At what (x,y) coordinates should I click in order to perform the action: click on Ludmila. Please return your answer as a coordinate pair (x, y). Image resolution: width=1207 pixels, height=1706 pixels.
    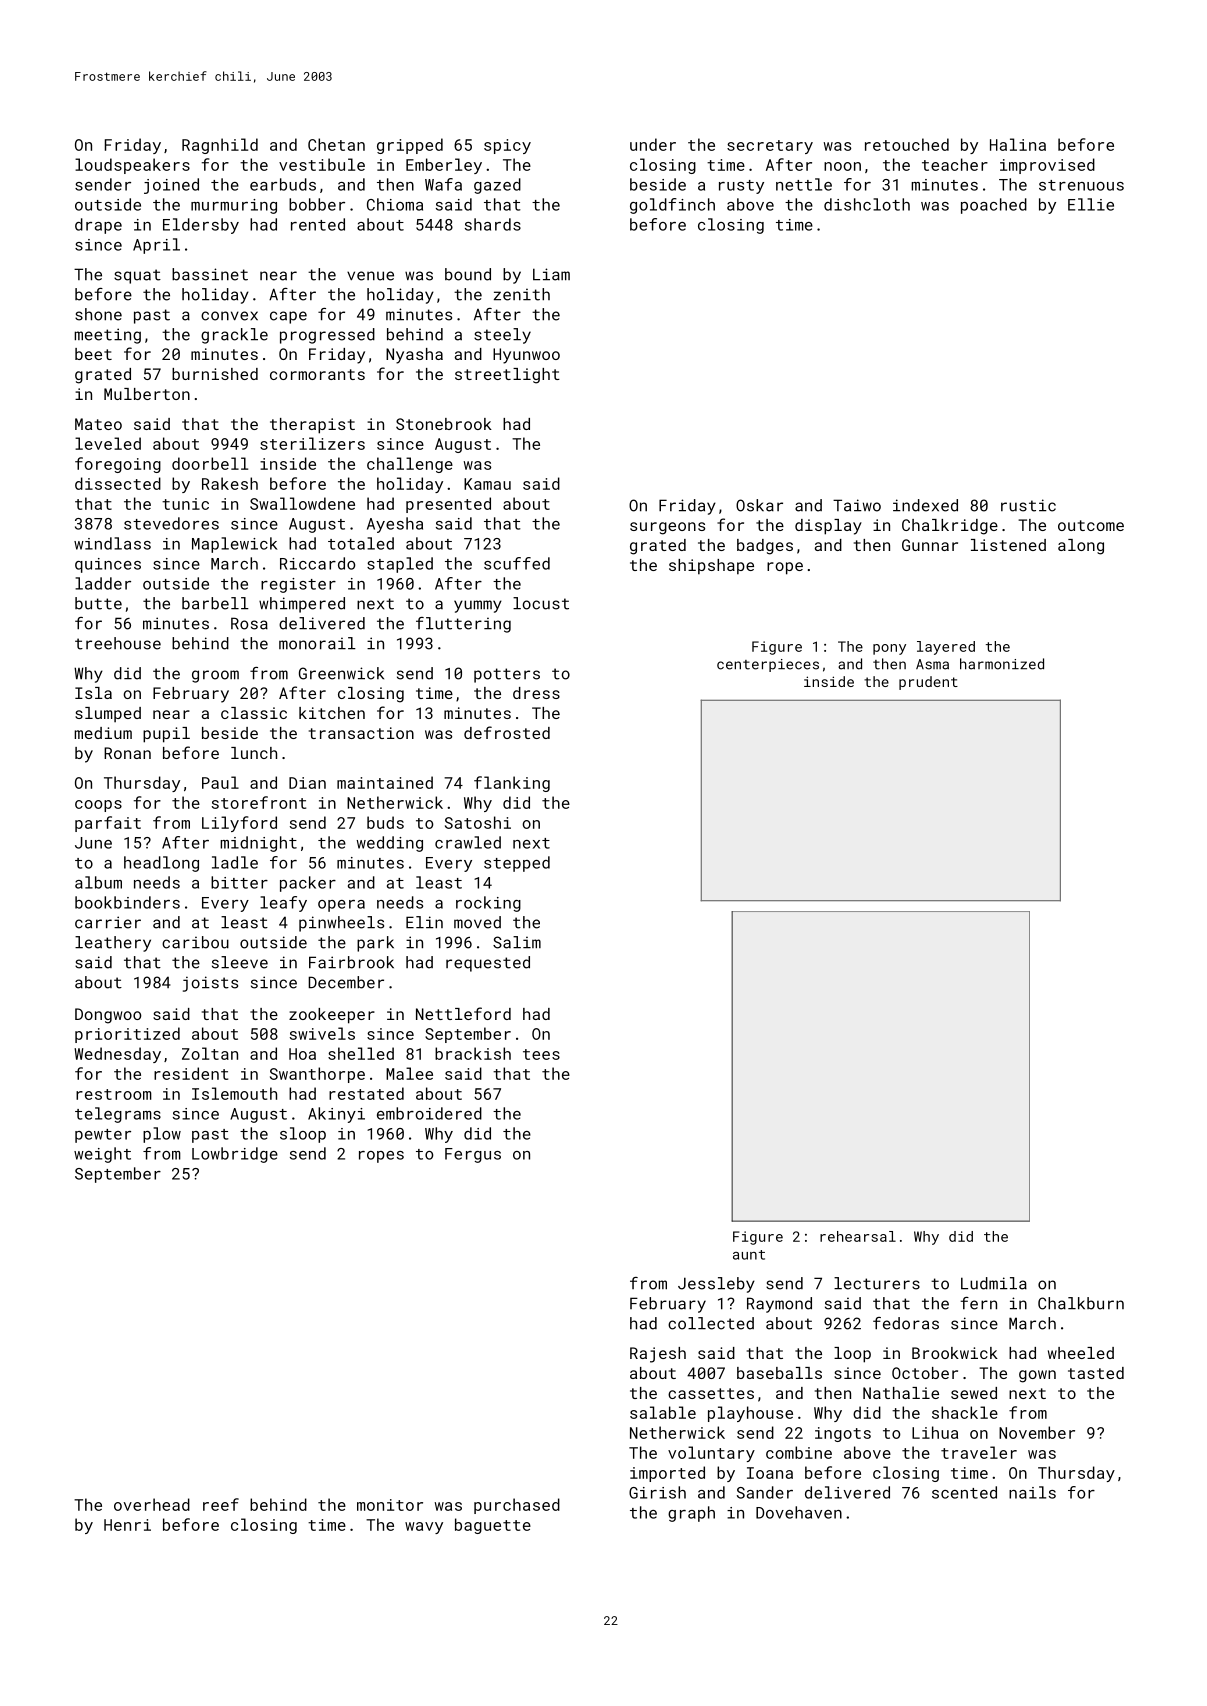
    Looking at the image, I should click on (994, 1283).
